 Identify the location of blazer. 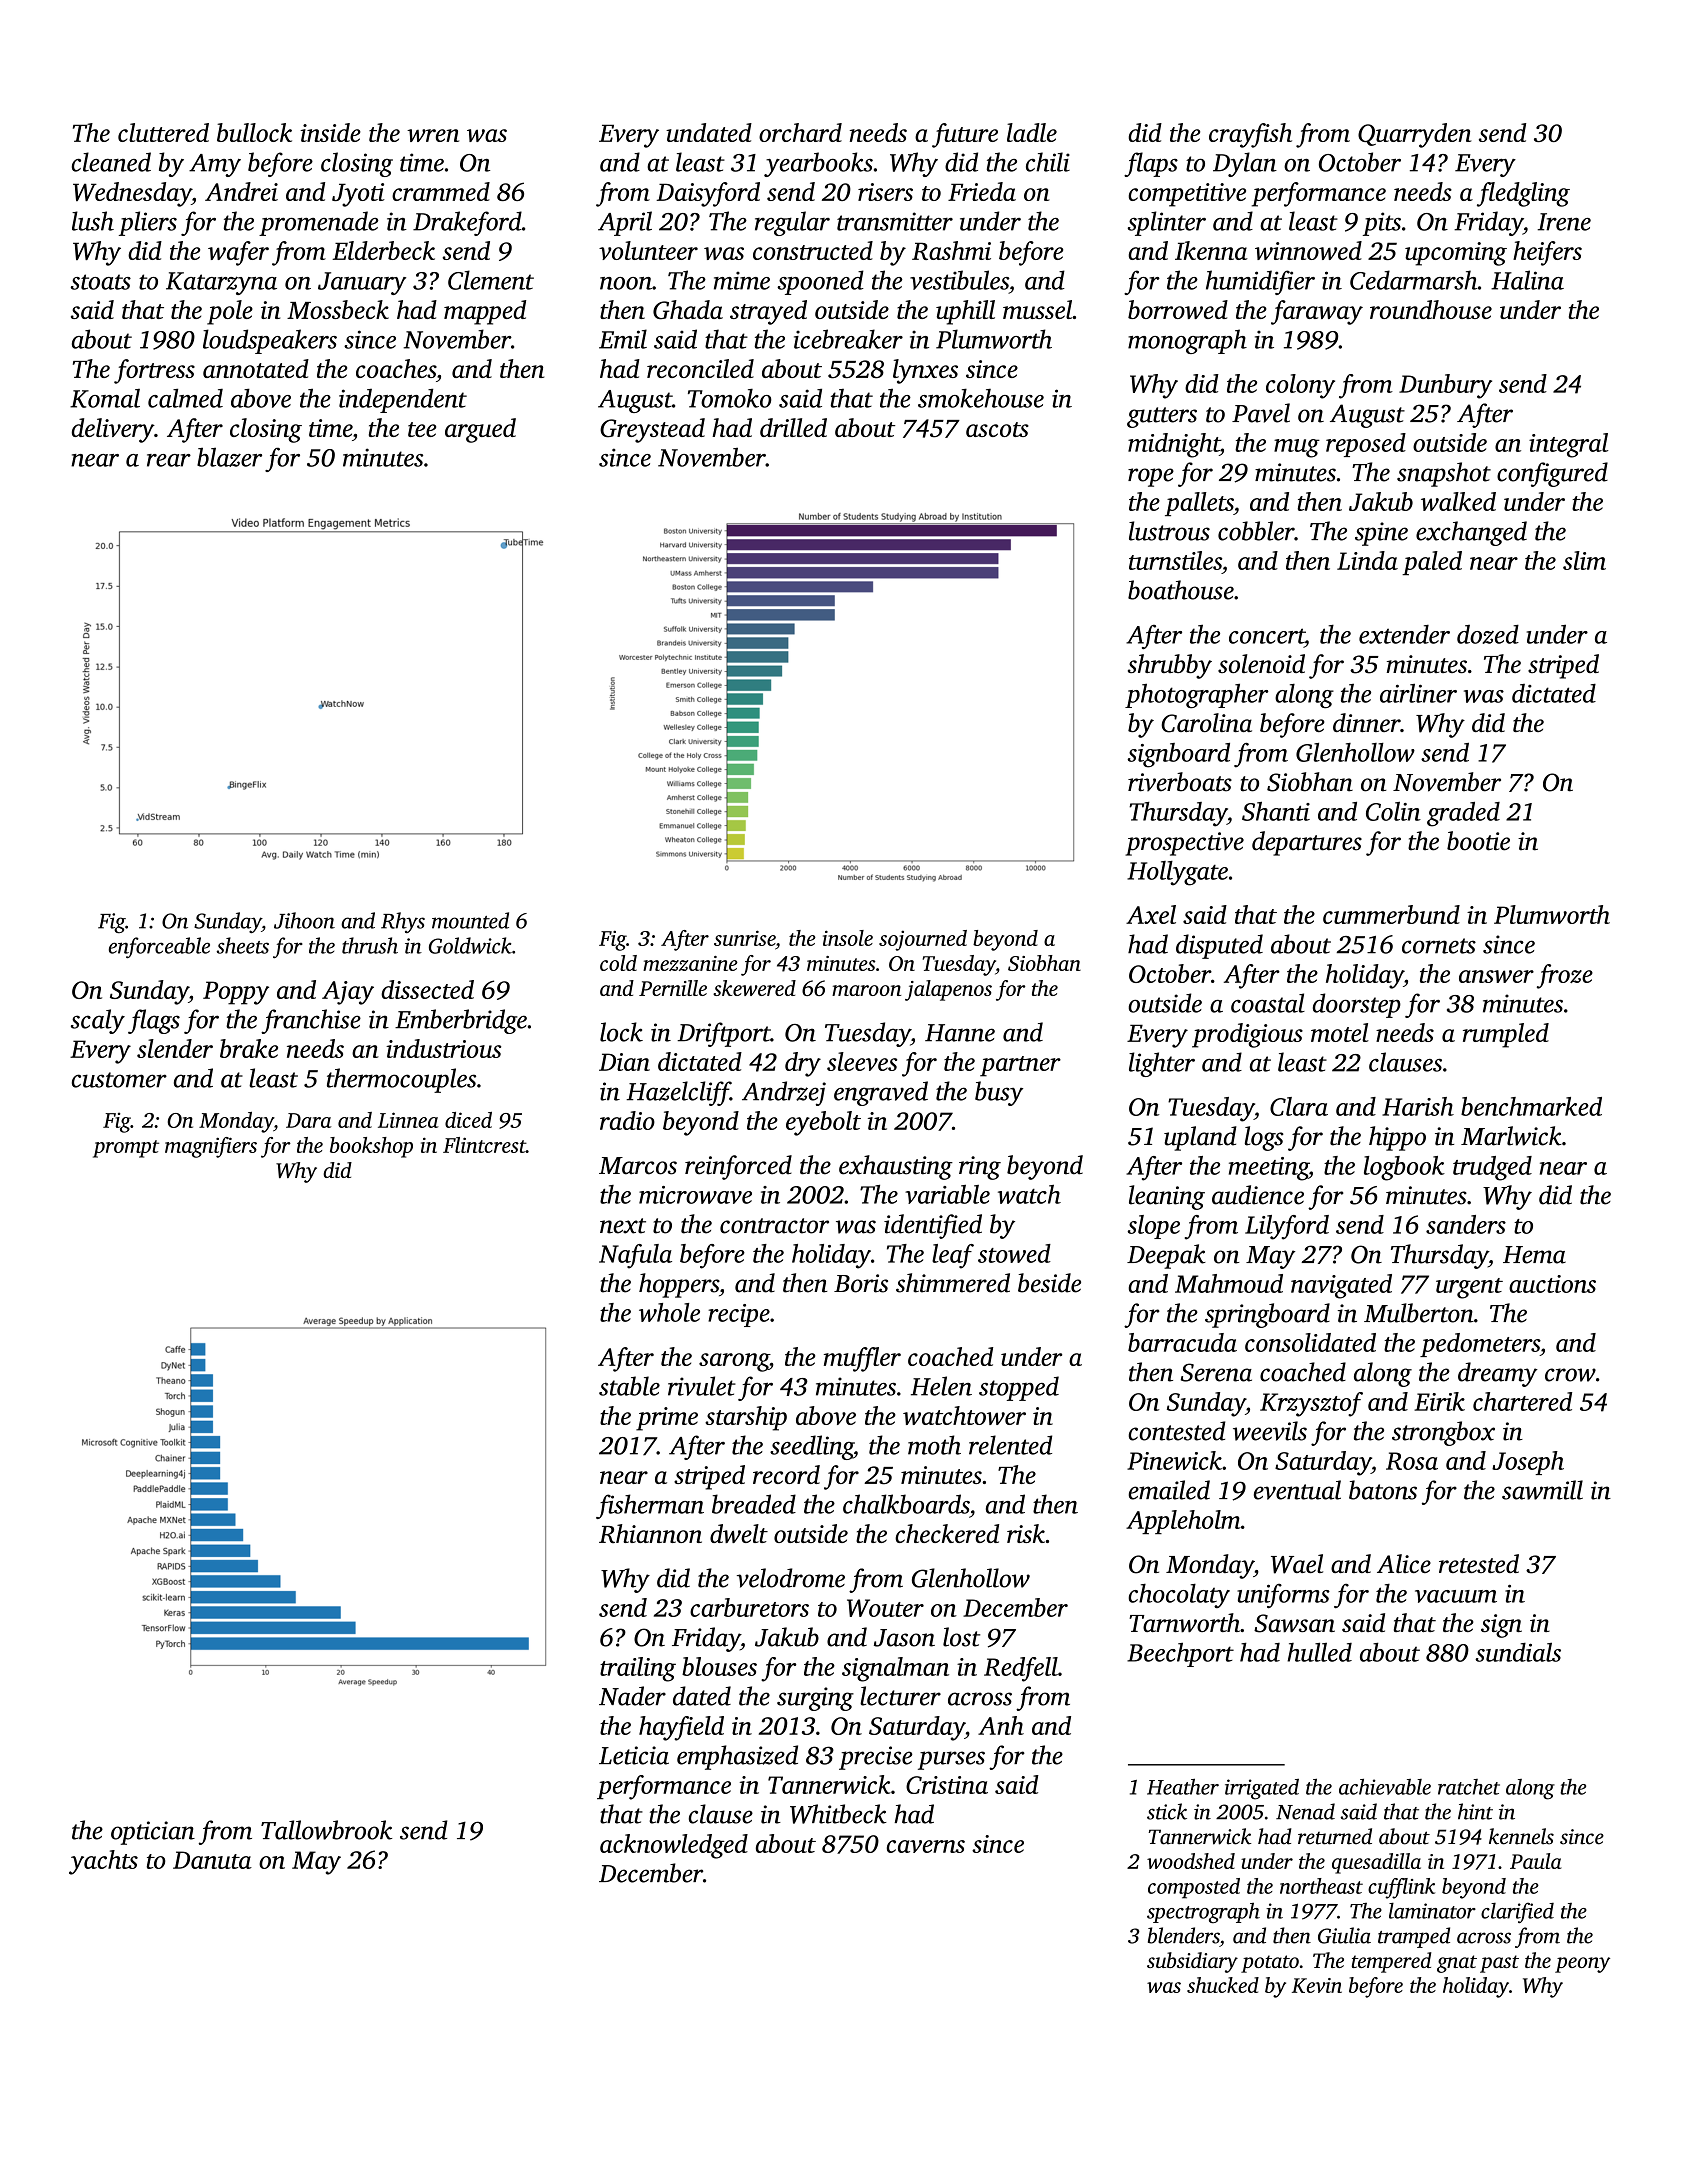
(229, 457).
